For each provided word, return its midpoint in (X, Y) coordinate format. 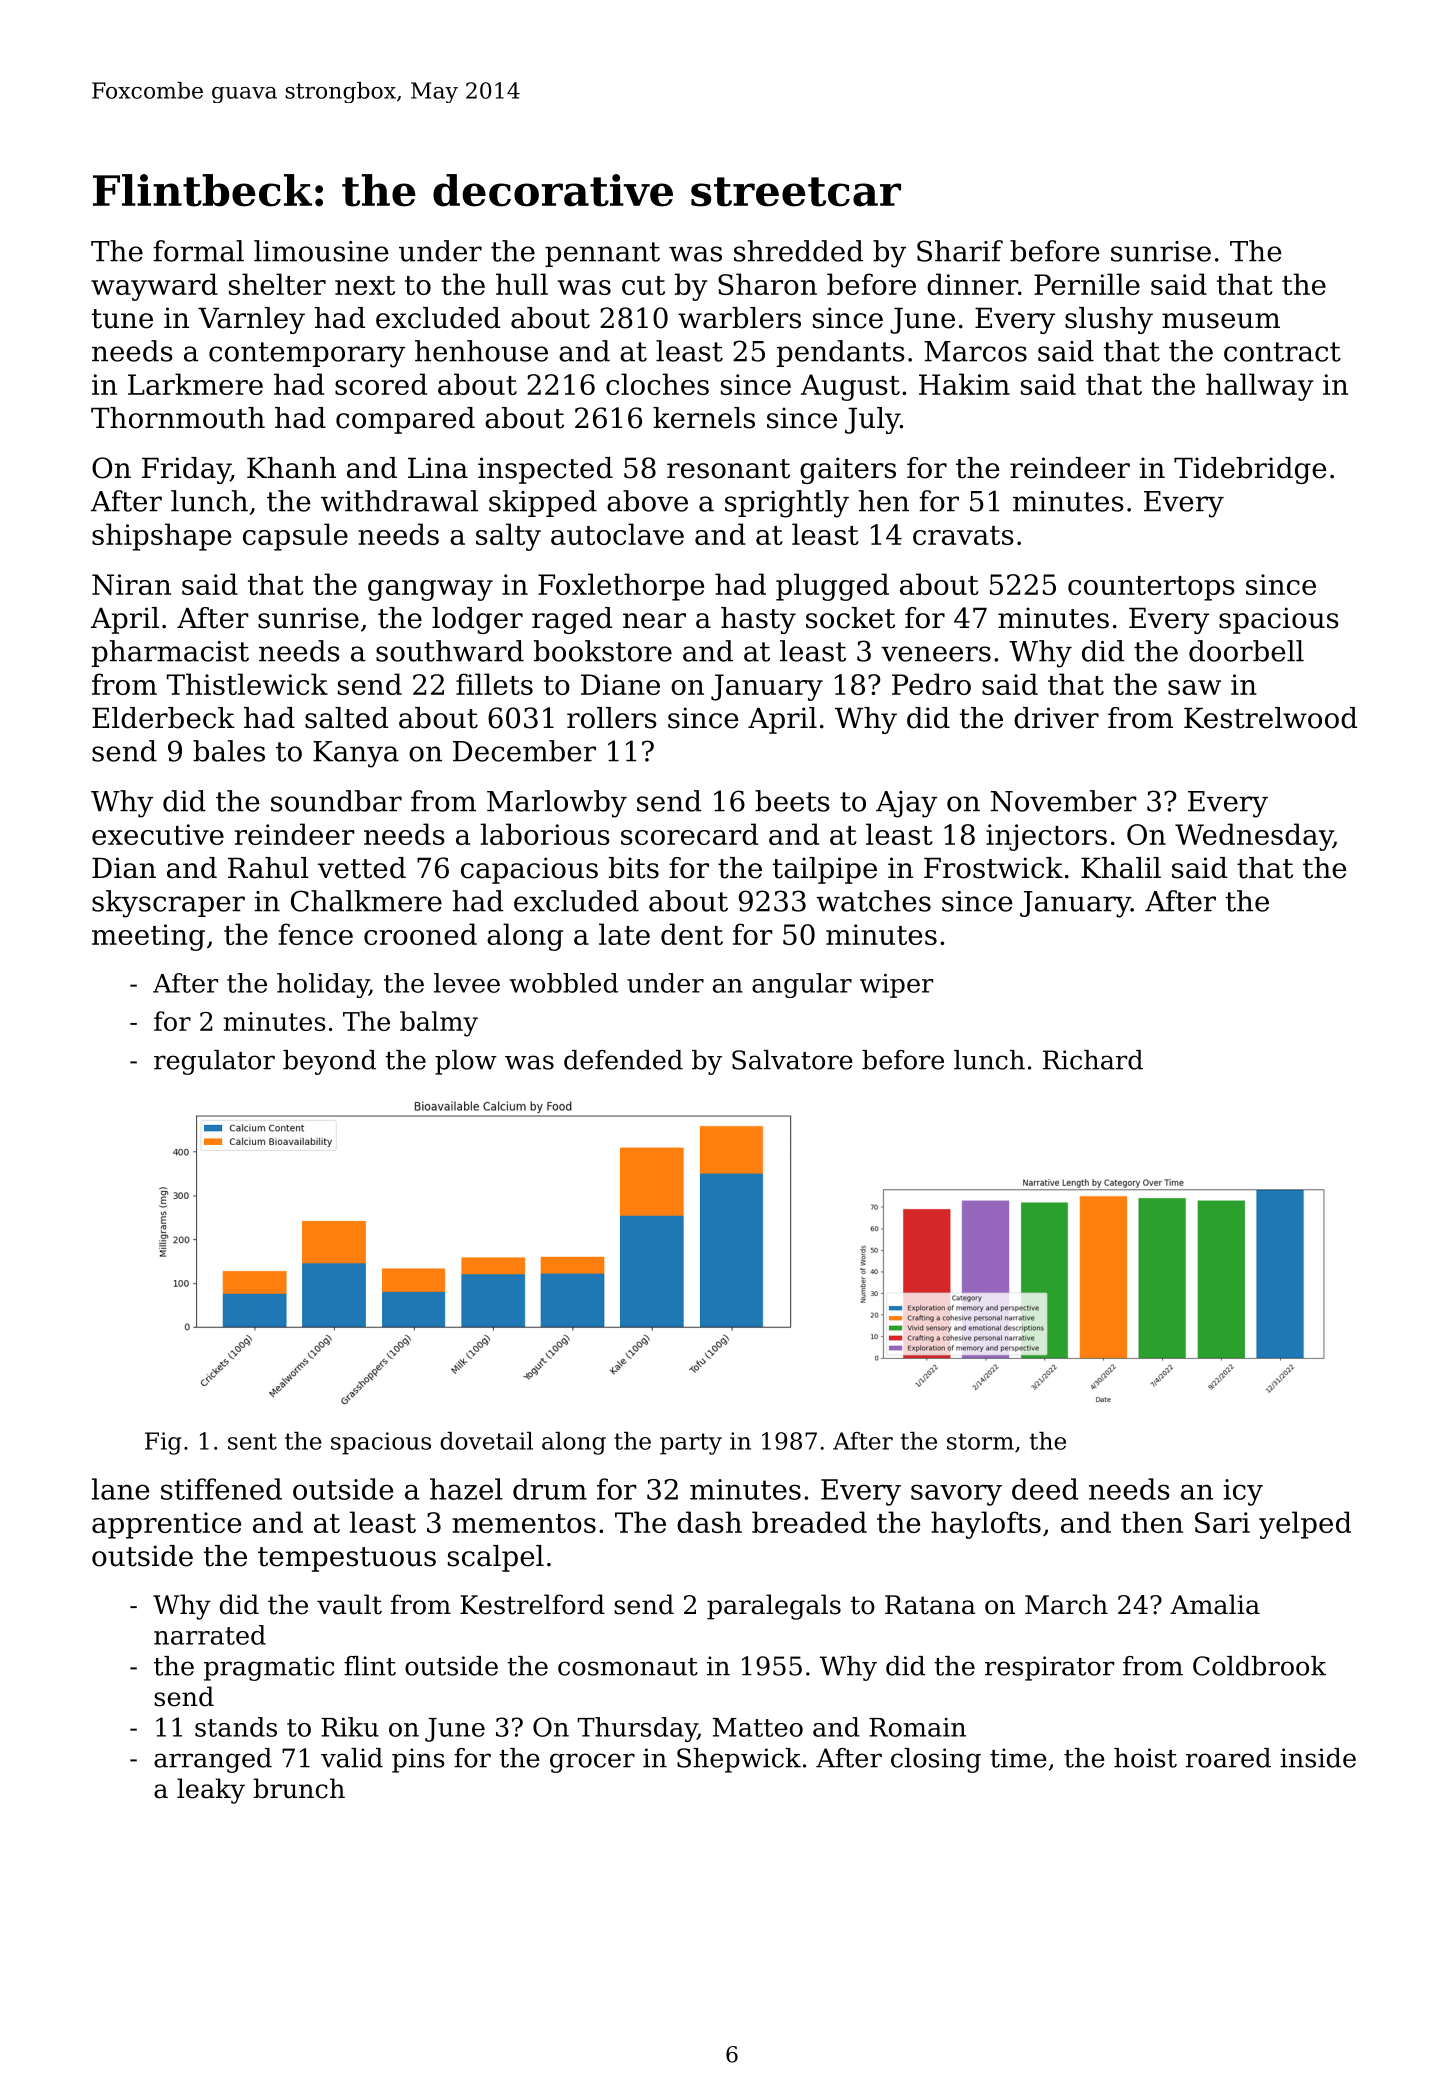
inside (1318, 1758)
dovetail (486, 1441)
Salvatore (792, 1060)
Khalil (1121, 868)
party (691, 1444)
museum (1221, 321)
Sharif (960, 251)
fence (316, 934)
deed (1045, 1489)
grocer (592, 1763)
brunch (299, 1788)
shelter (277, 284)
